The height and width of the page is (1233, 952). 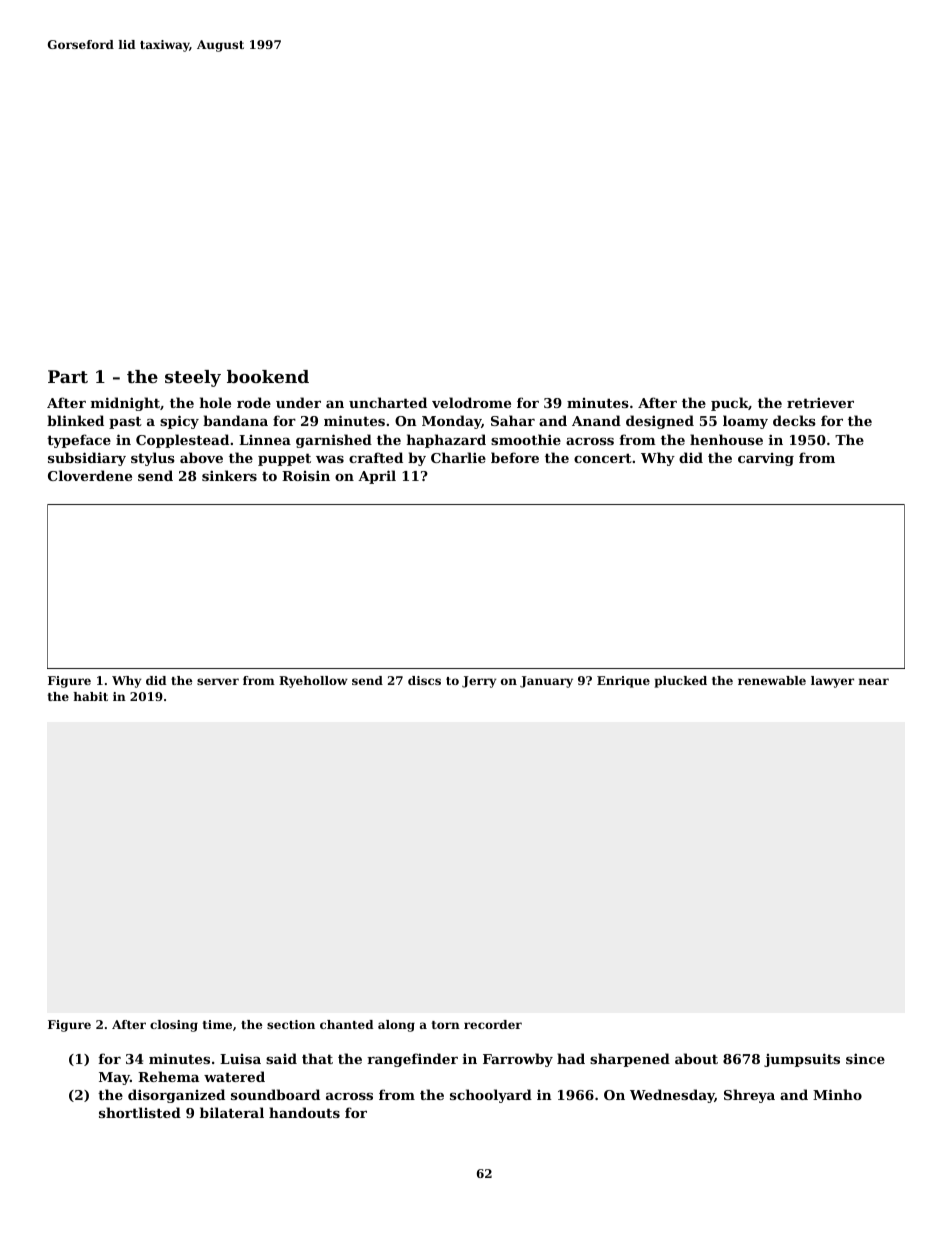 I want to click on designed, so click(x=660, y=422).
